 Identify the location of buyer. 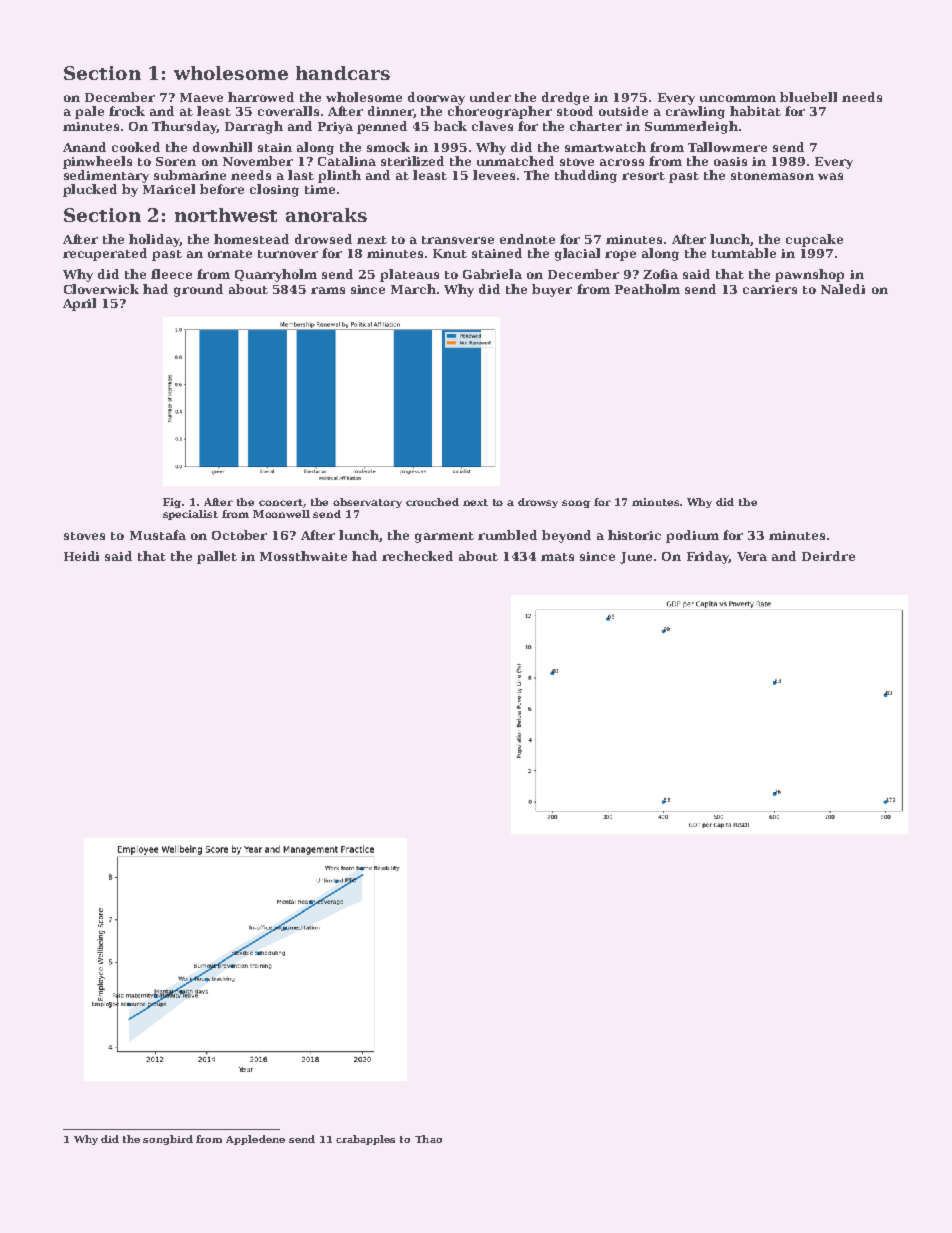
(552, 290).
